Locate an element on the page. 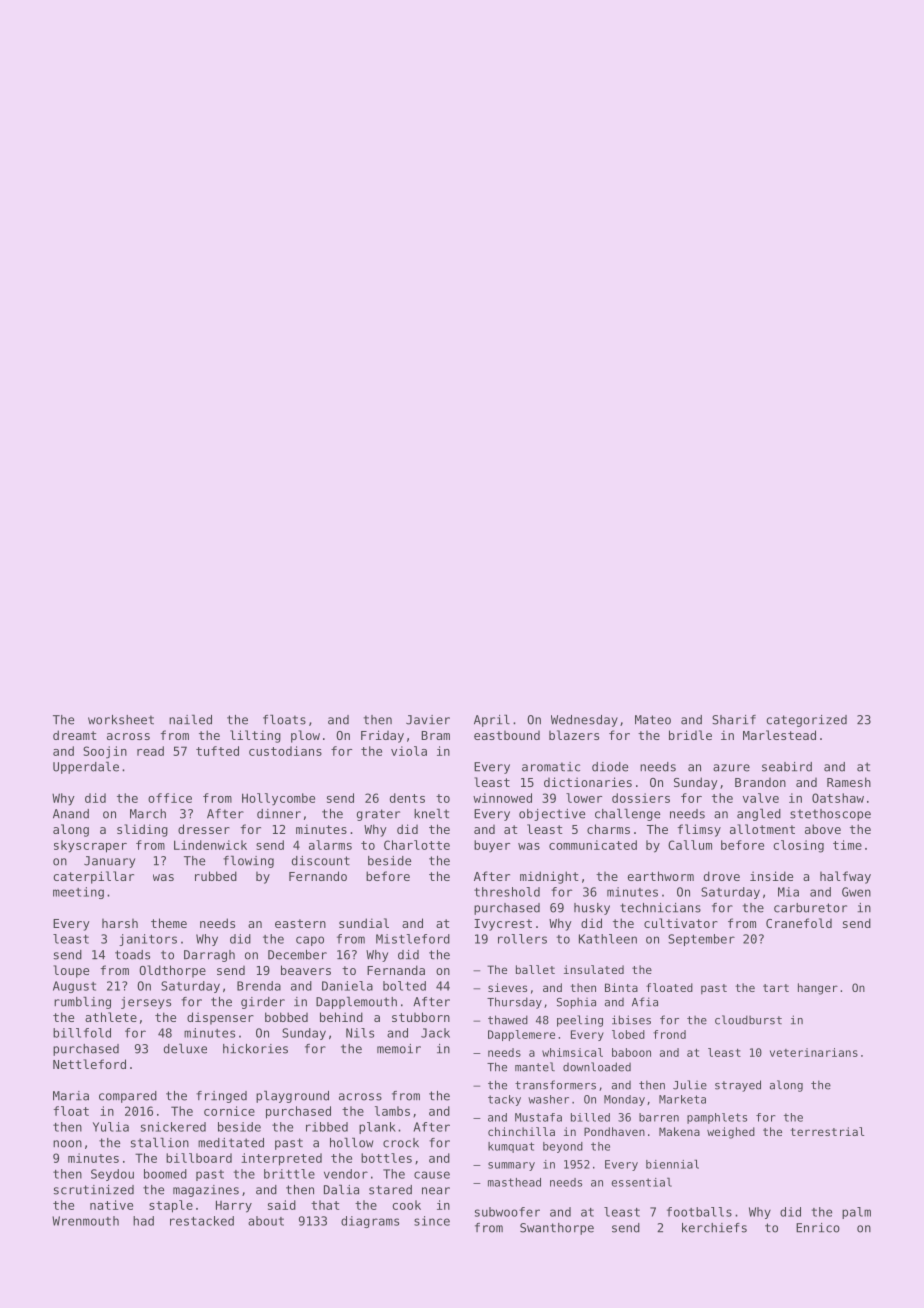  Gwen is located at coordinates (856, 892).
